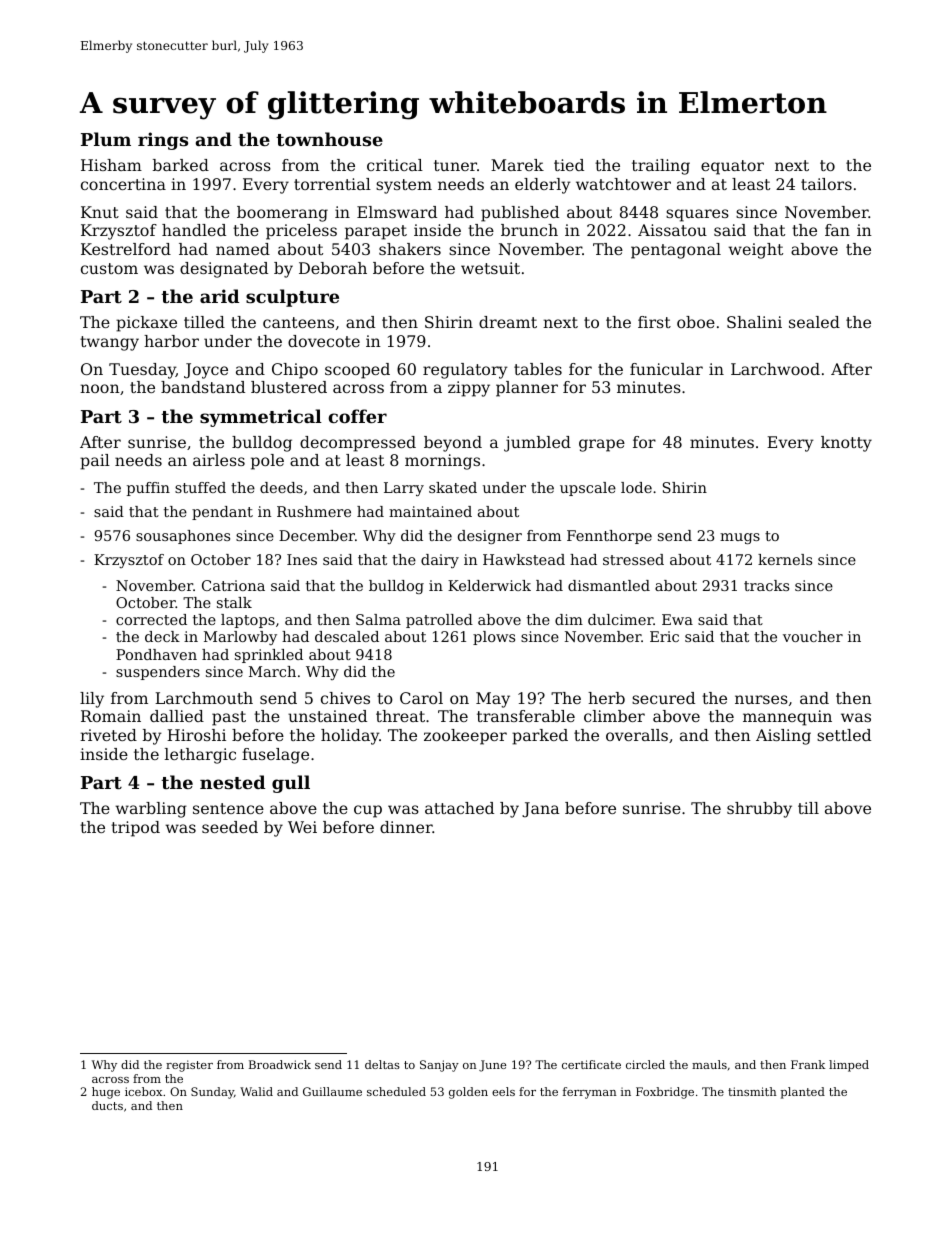 The image size is (952, 1233). I want to click on June, so click(492, 1066).
